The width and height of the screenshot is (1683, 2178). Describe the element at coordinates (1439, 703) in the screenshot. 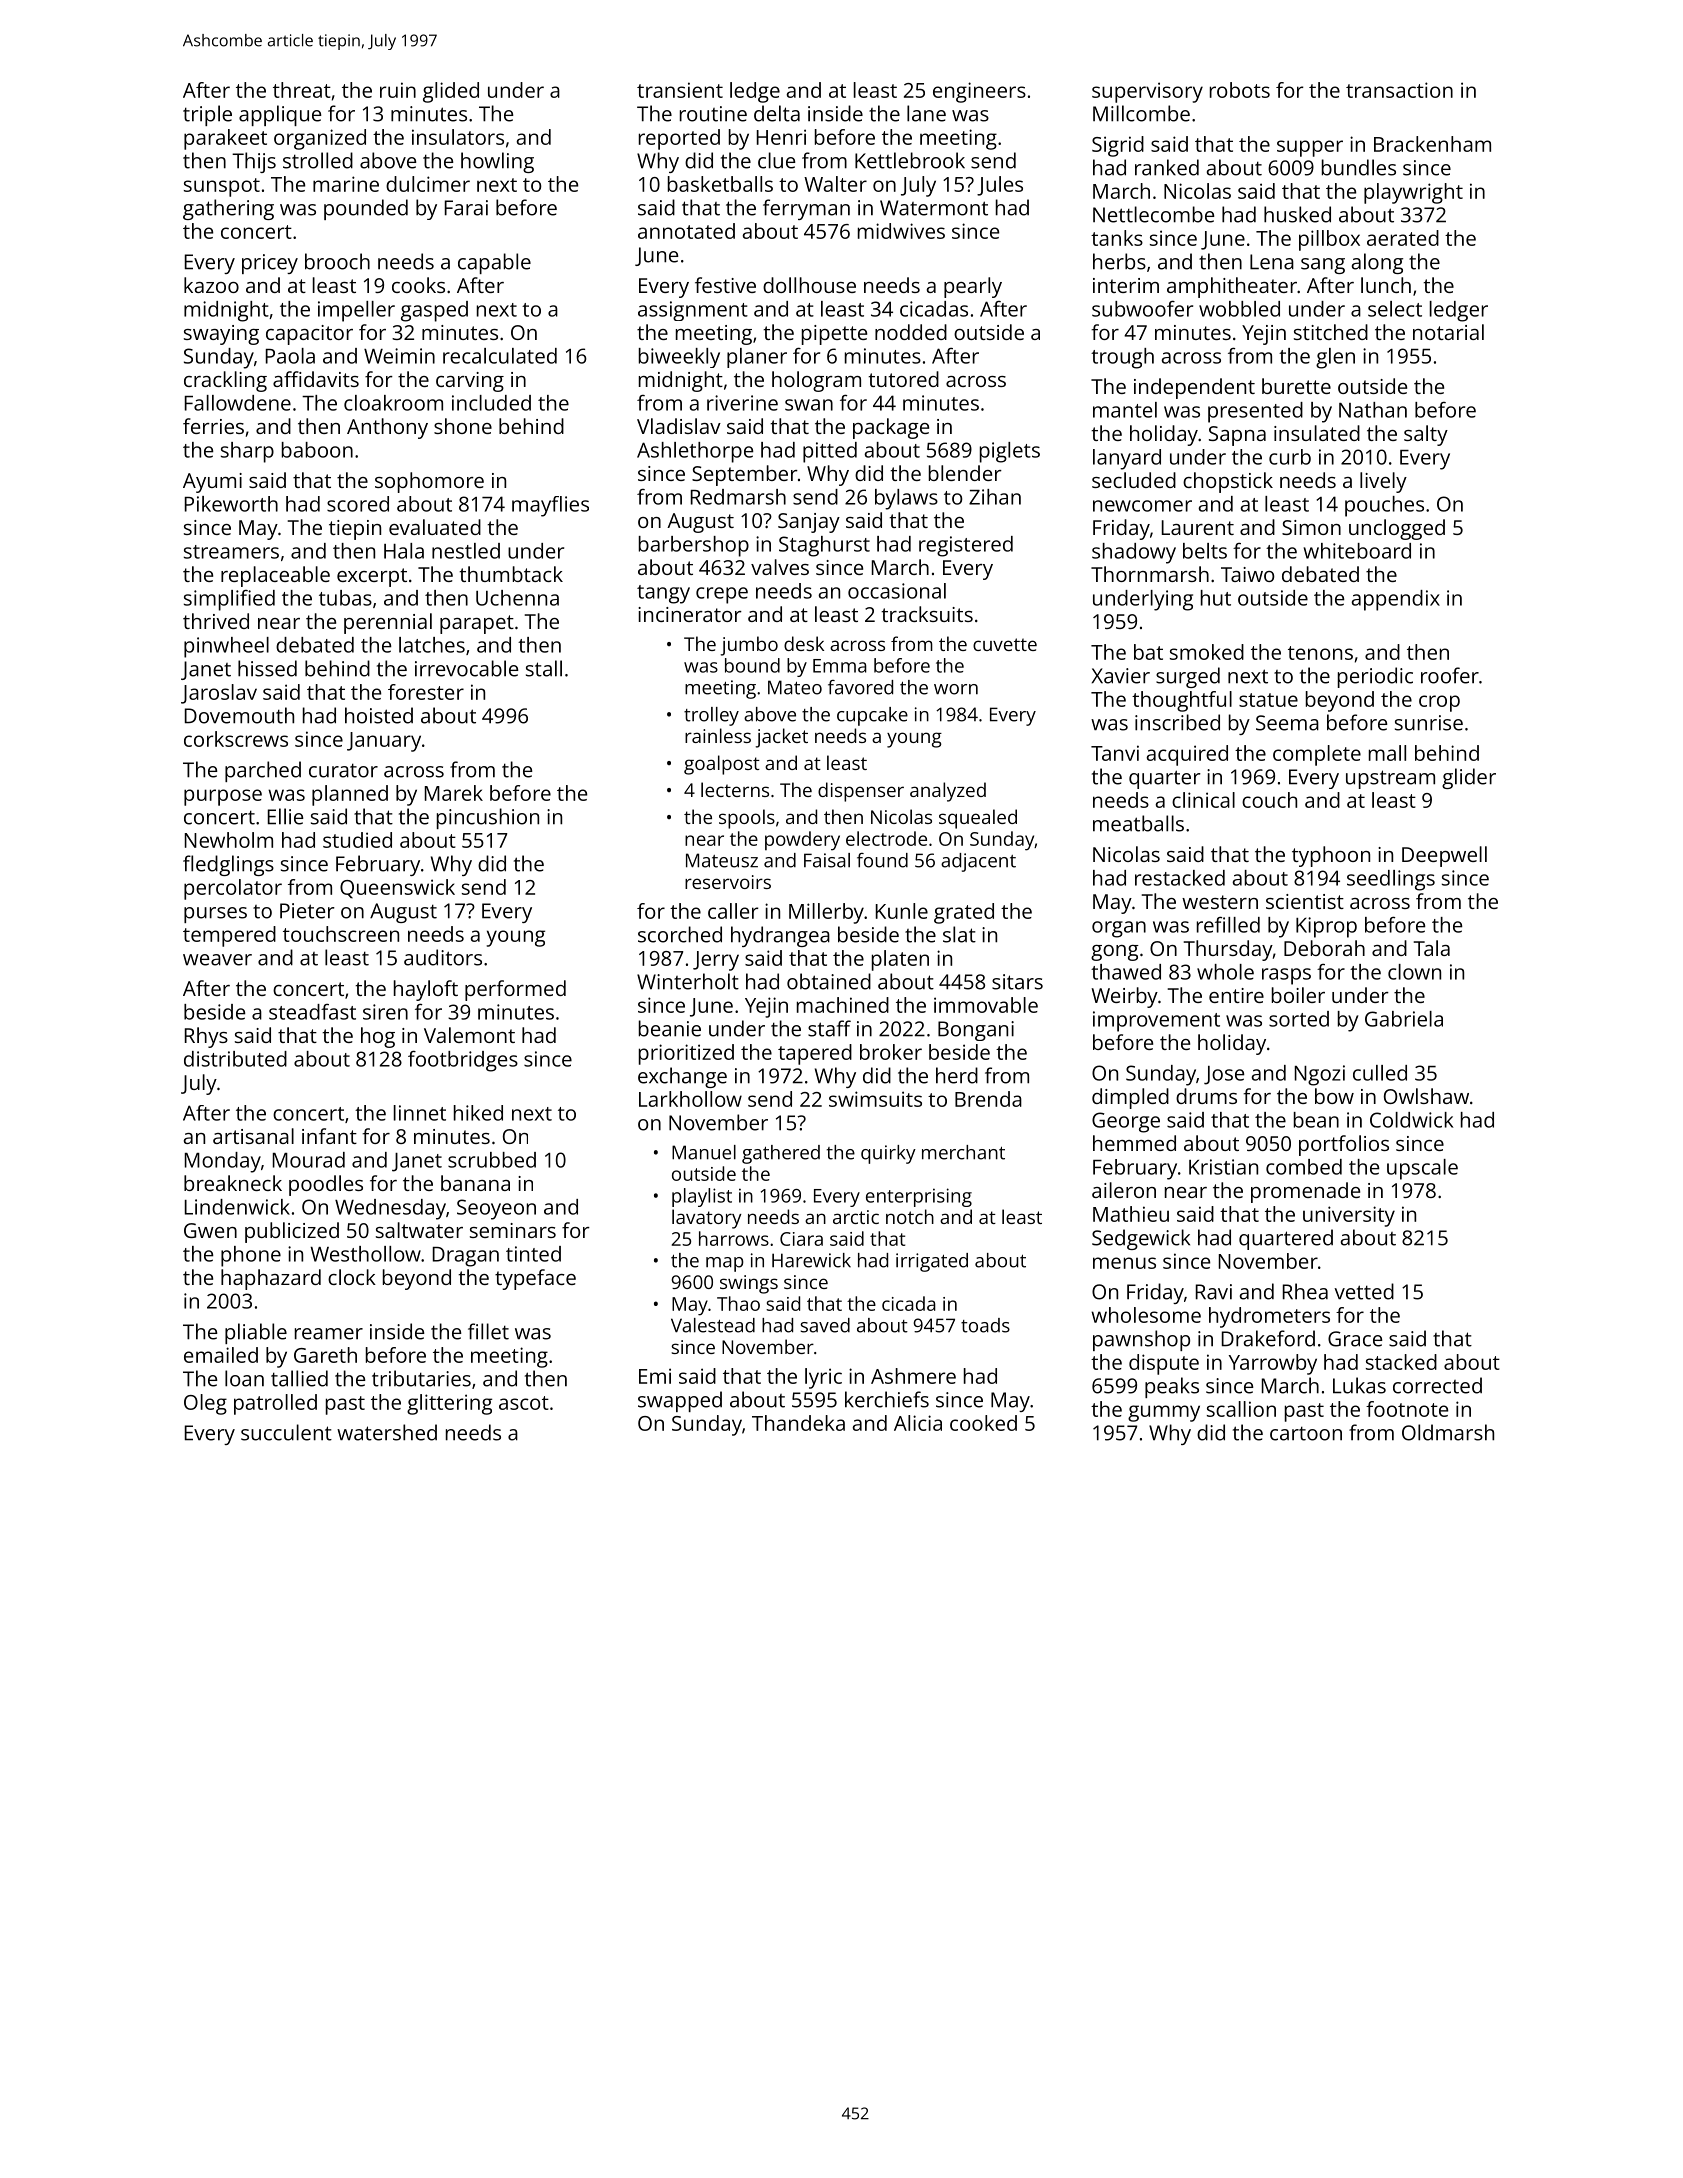

I see `crop` at that location.
